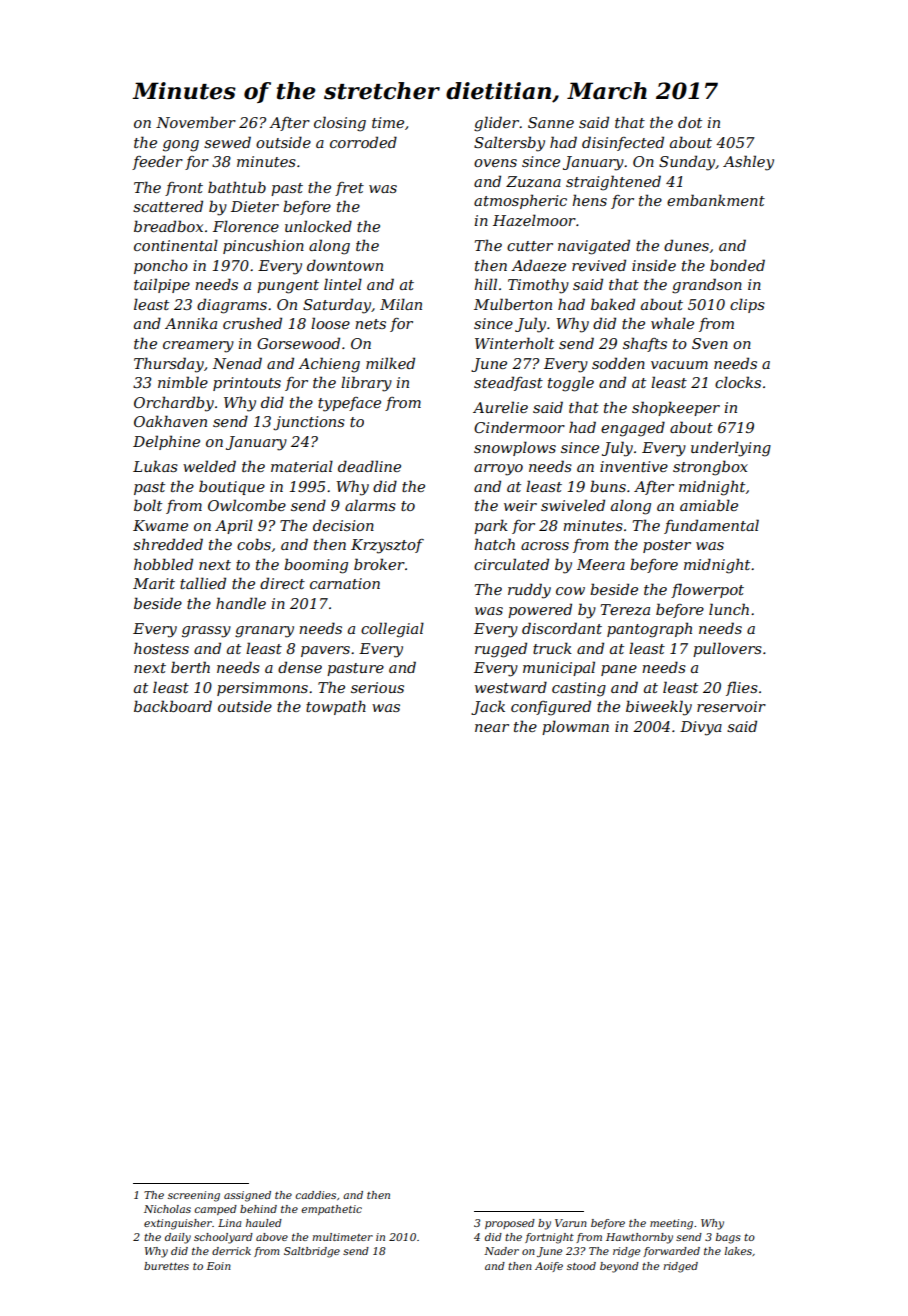 This screenshot has width=908, height=1316. What do you see at coordinates (166, 442) in the screenshot?
I see `Delphine` at bounding box center [166, 442].
